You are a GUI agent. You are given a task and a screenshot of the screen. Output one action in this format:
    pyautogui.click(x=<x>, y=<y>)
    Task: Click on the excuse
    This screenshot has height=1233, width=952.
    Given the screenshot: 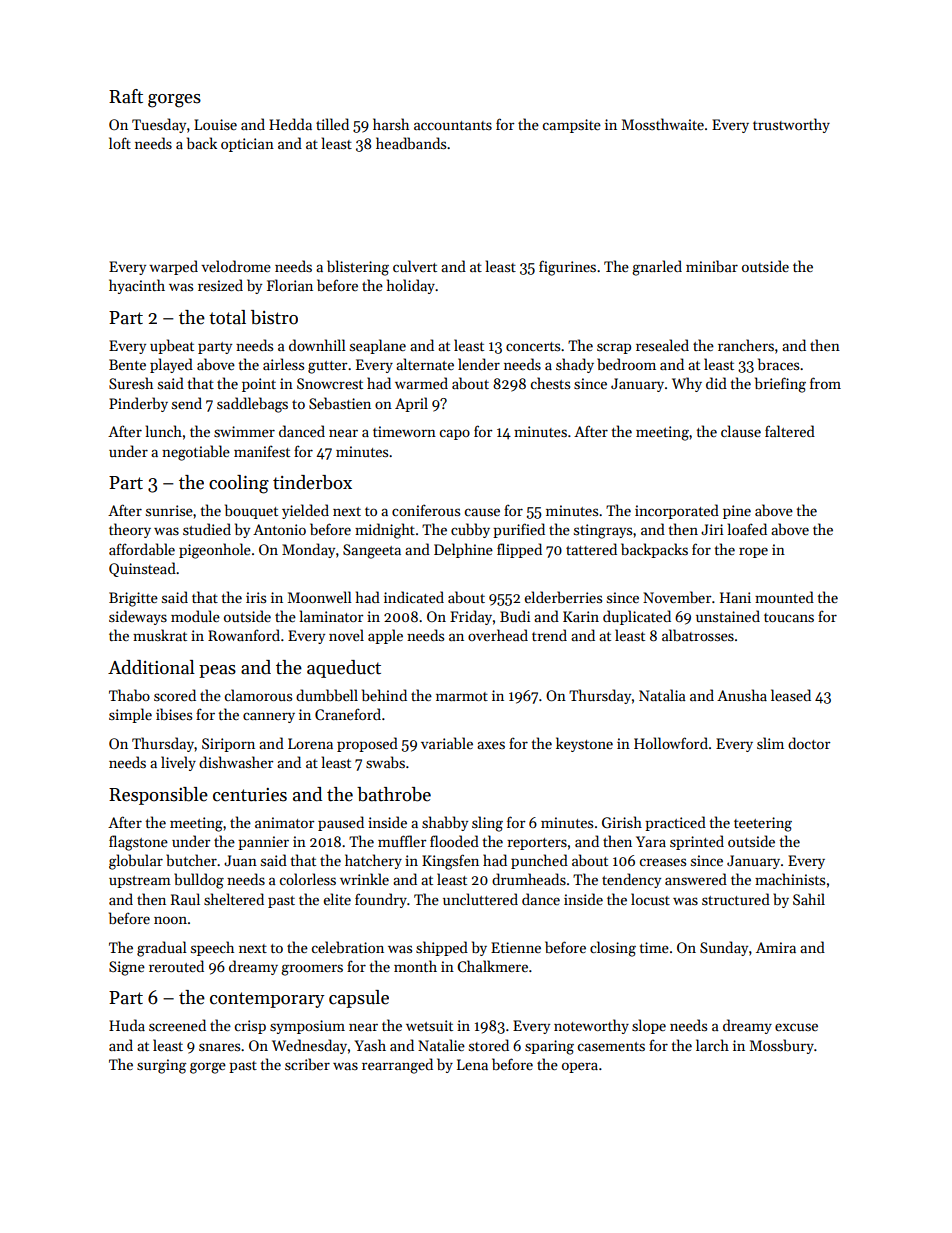 What is the action you would take?
    pyautogui.click(x=796, y=1027)
